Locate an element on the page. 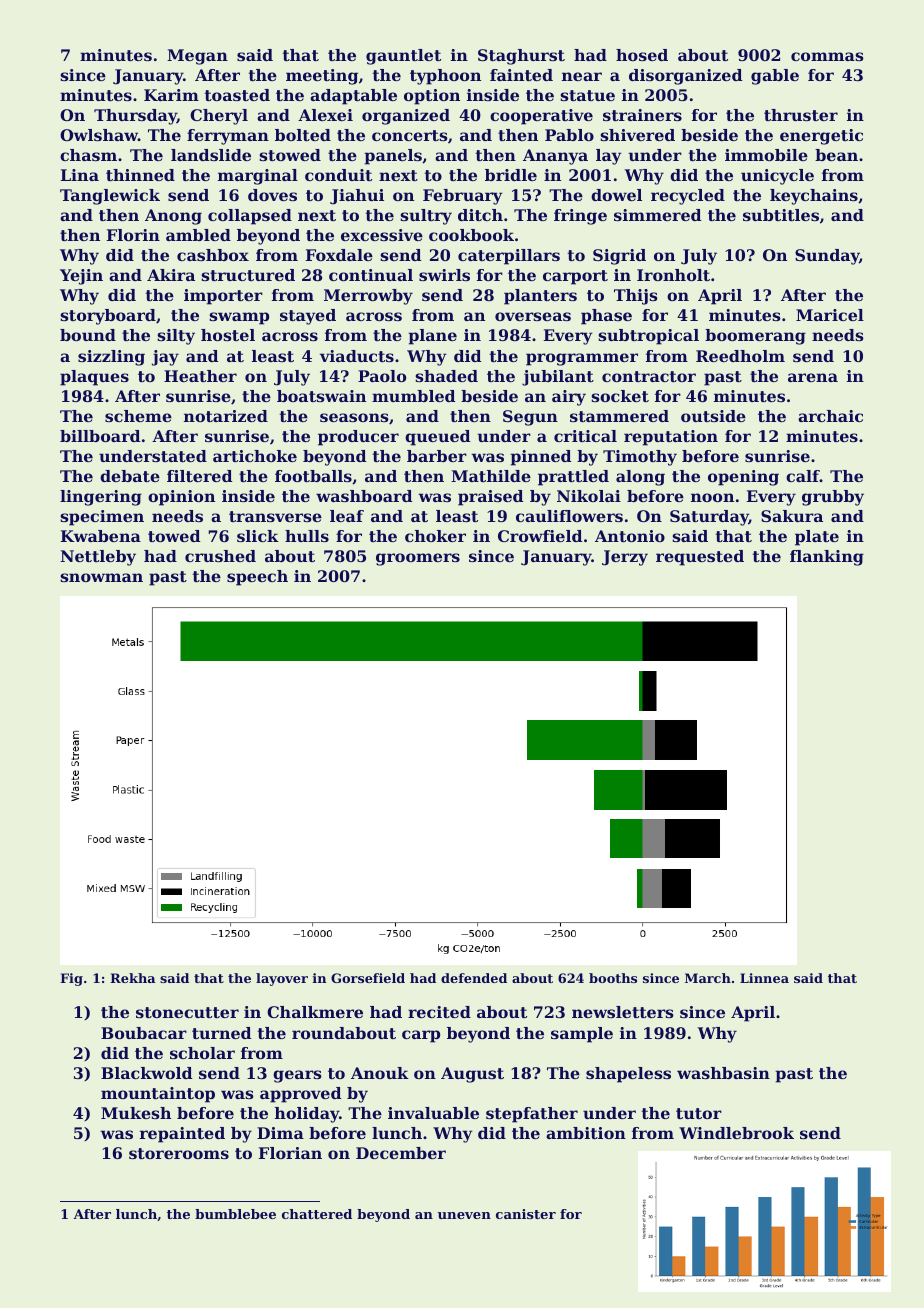 The image size is (924, 1308). keychains is located at coordinates (814, 197).
